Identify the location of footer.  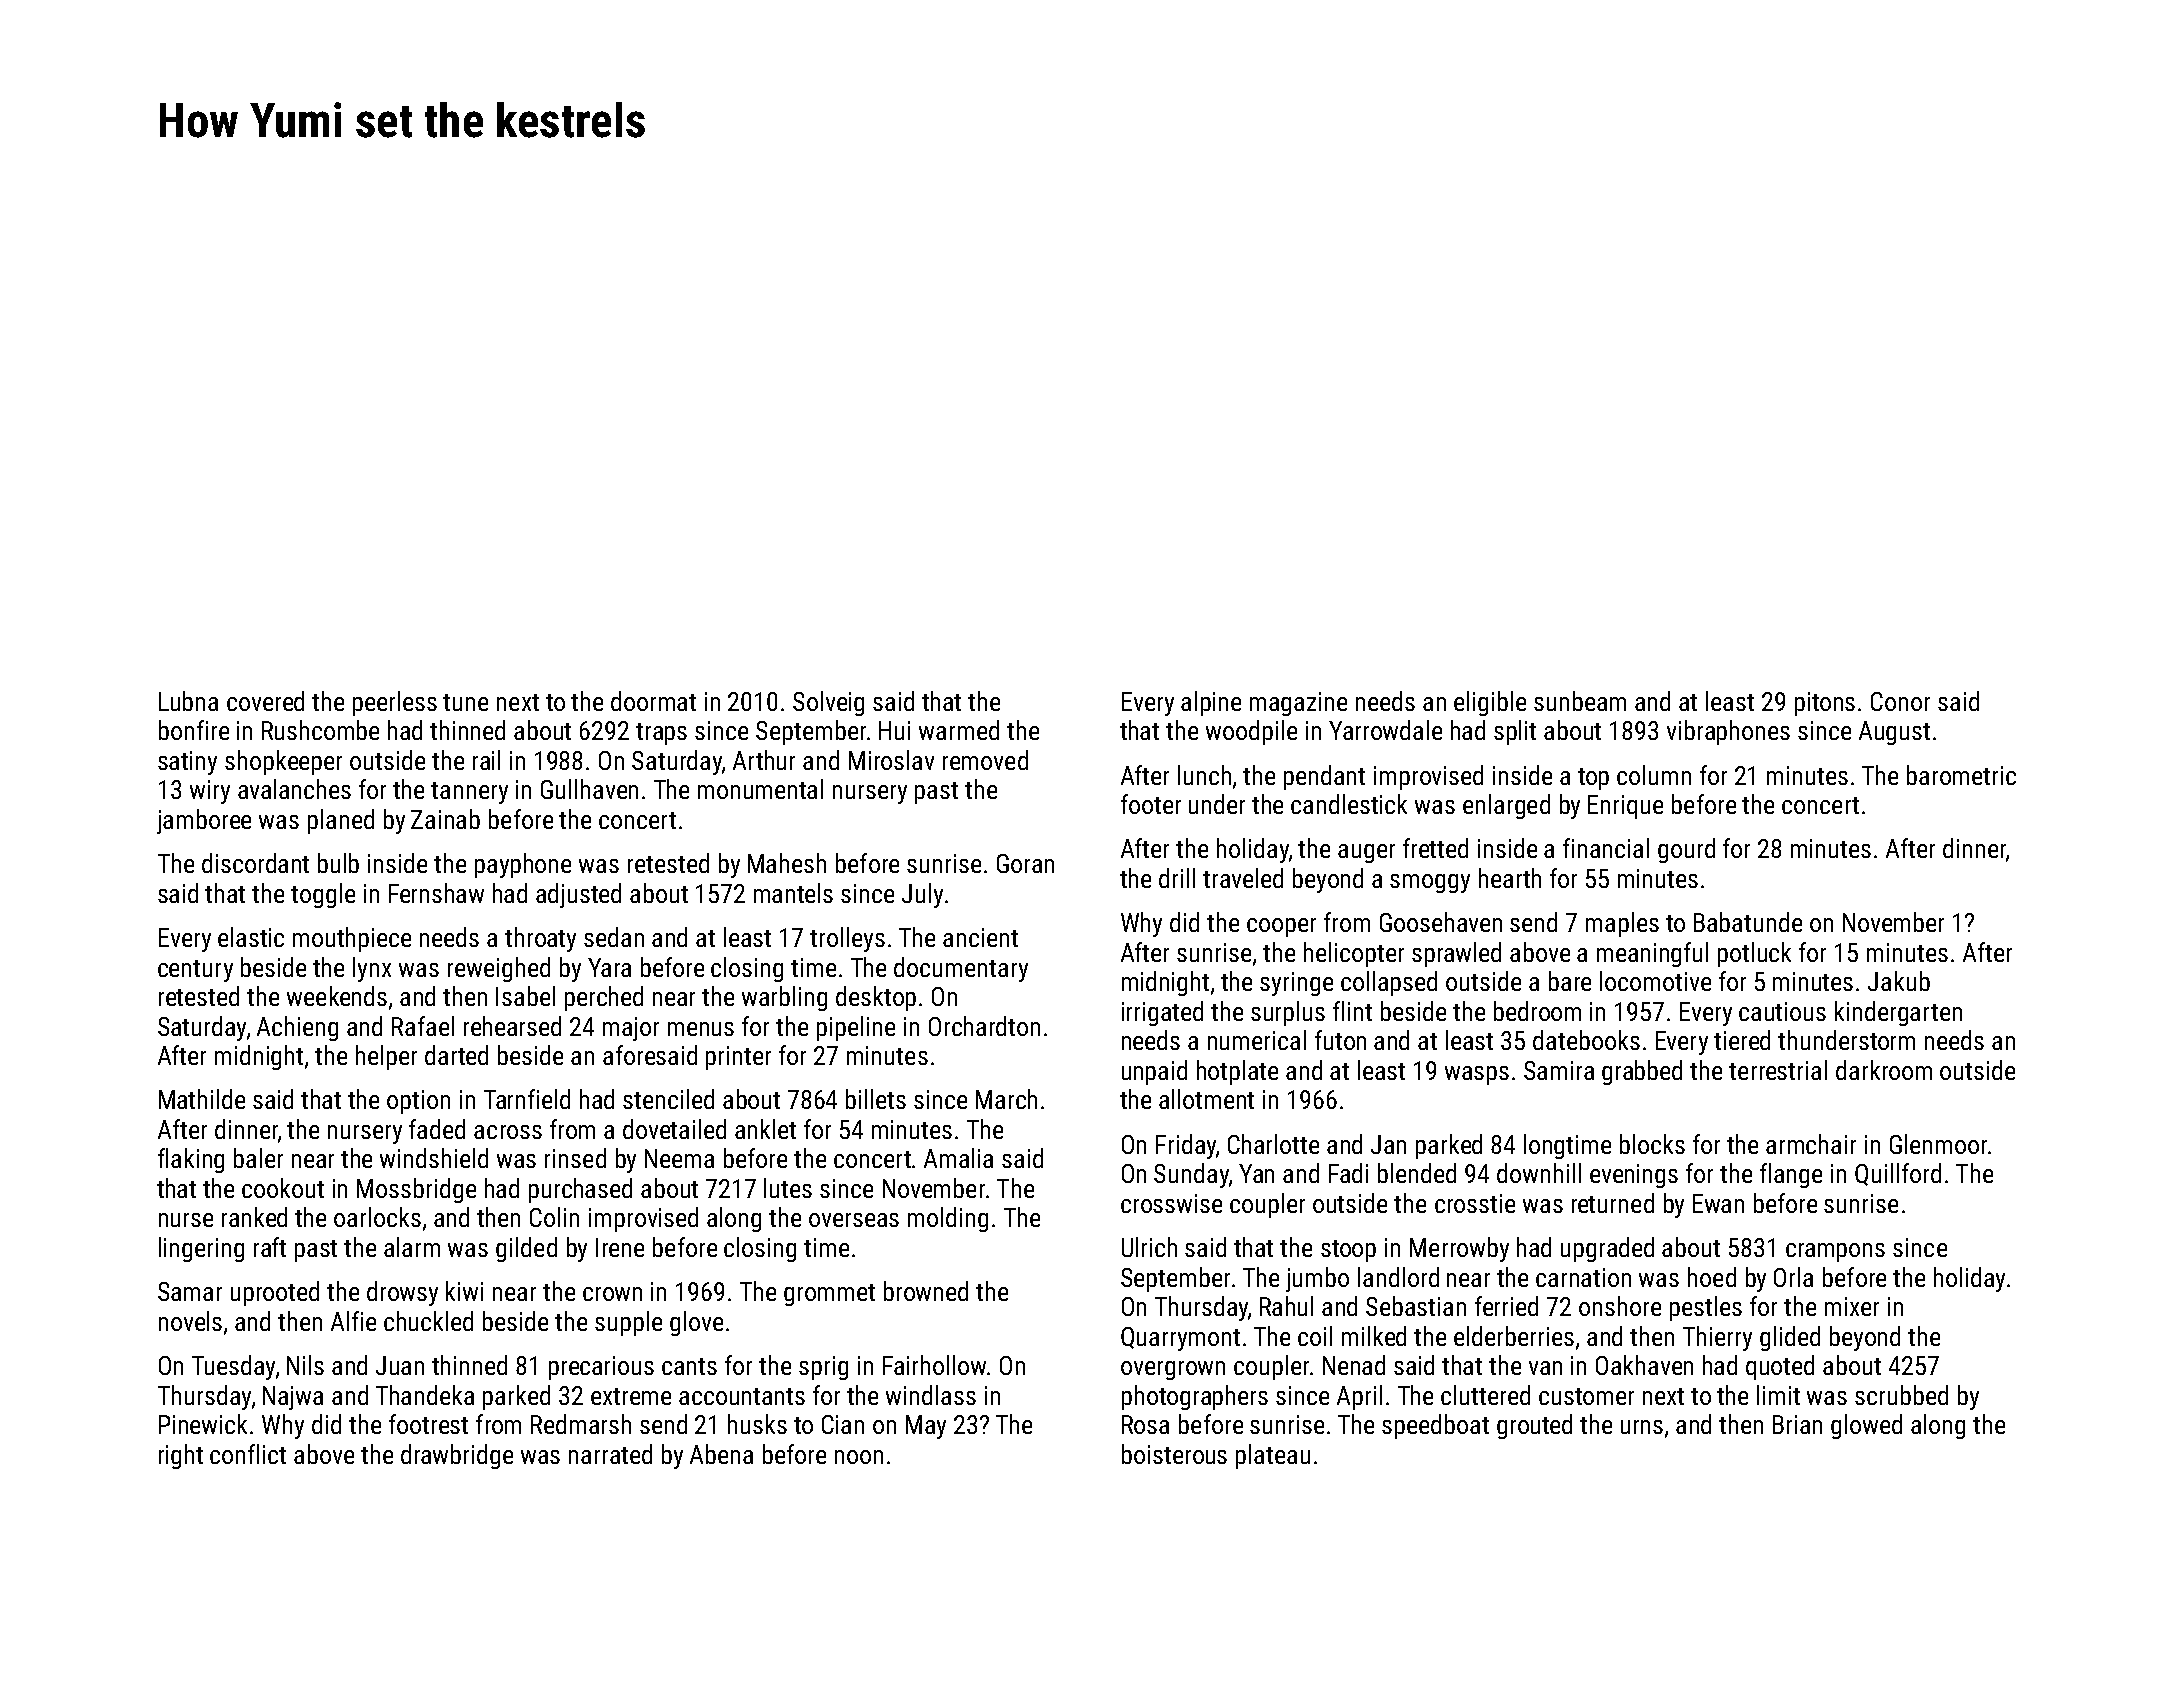
(1151, 804).
